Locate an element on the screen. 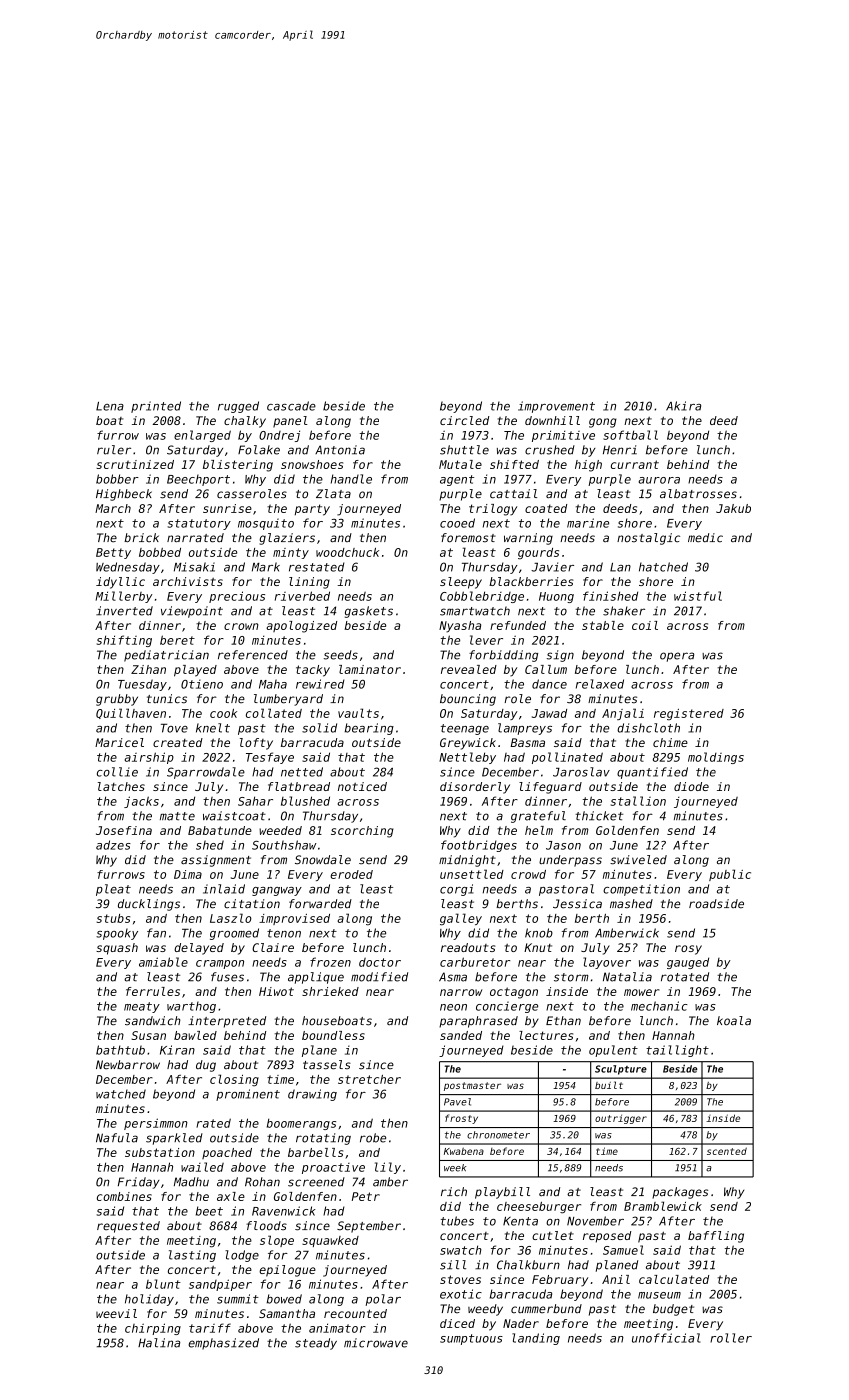  microwave is located at coordinates (376, 1343).
